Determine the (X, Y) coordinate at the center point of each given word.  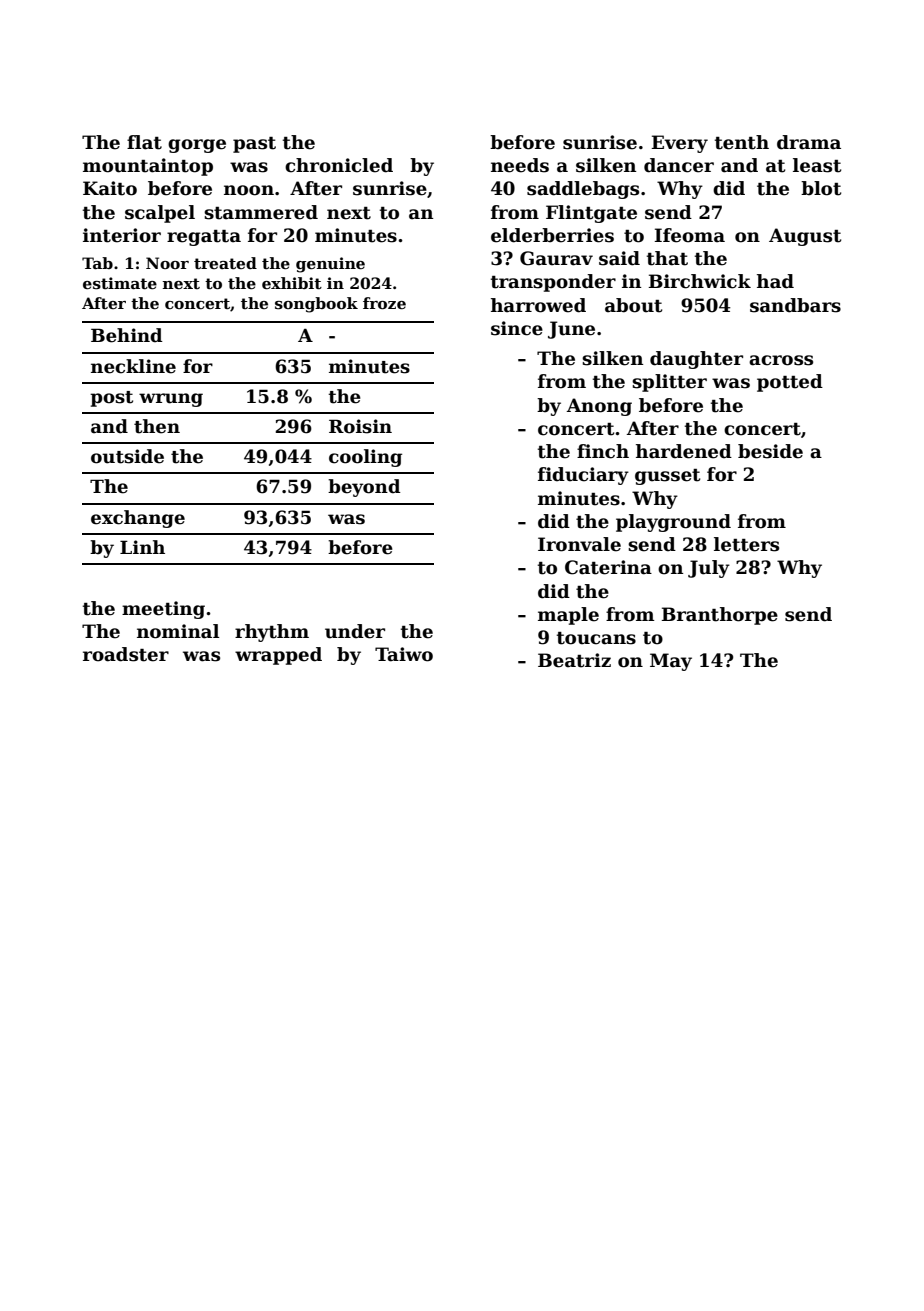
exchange (138, 519)
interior (122, 235)
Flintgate (591, 214)
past (254, 145)
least (817, 165)
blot (821, 188)
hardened (684, 451)
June (571, 330)
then (157, 426)
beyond (364, 488)
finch (603, 451)
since (517, 328)
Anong (599, 407)
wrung (171, 400)
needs (520, 165)
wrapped (278, 656)
